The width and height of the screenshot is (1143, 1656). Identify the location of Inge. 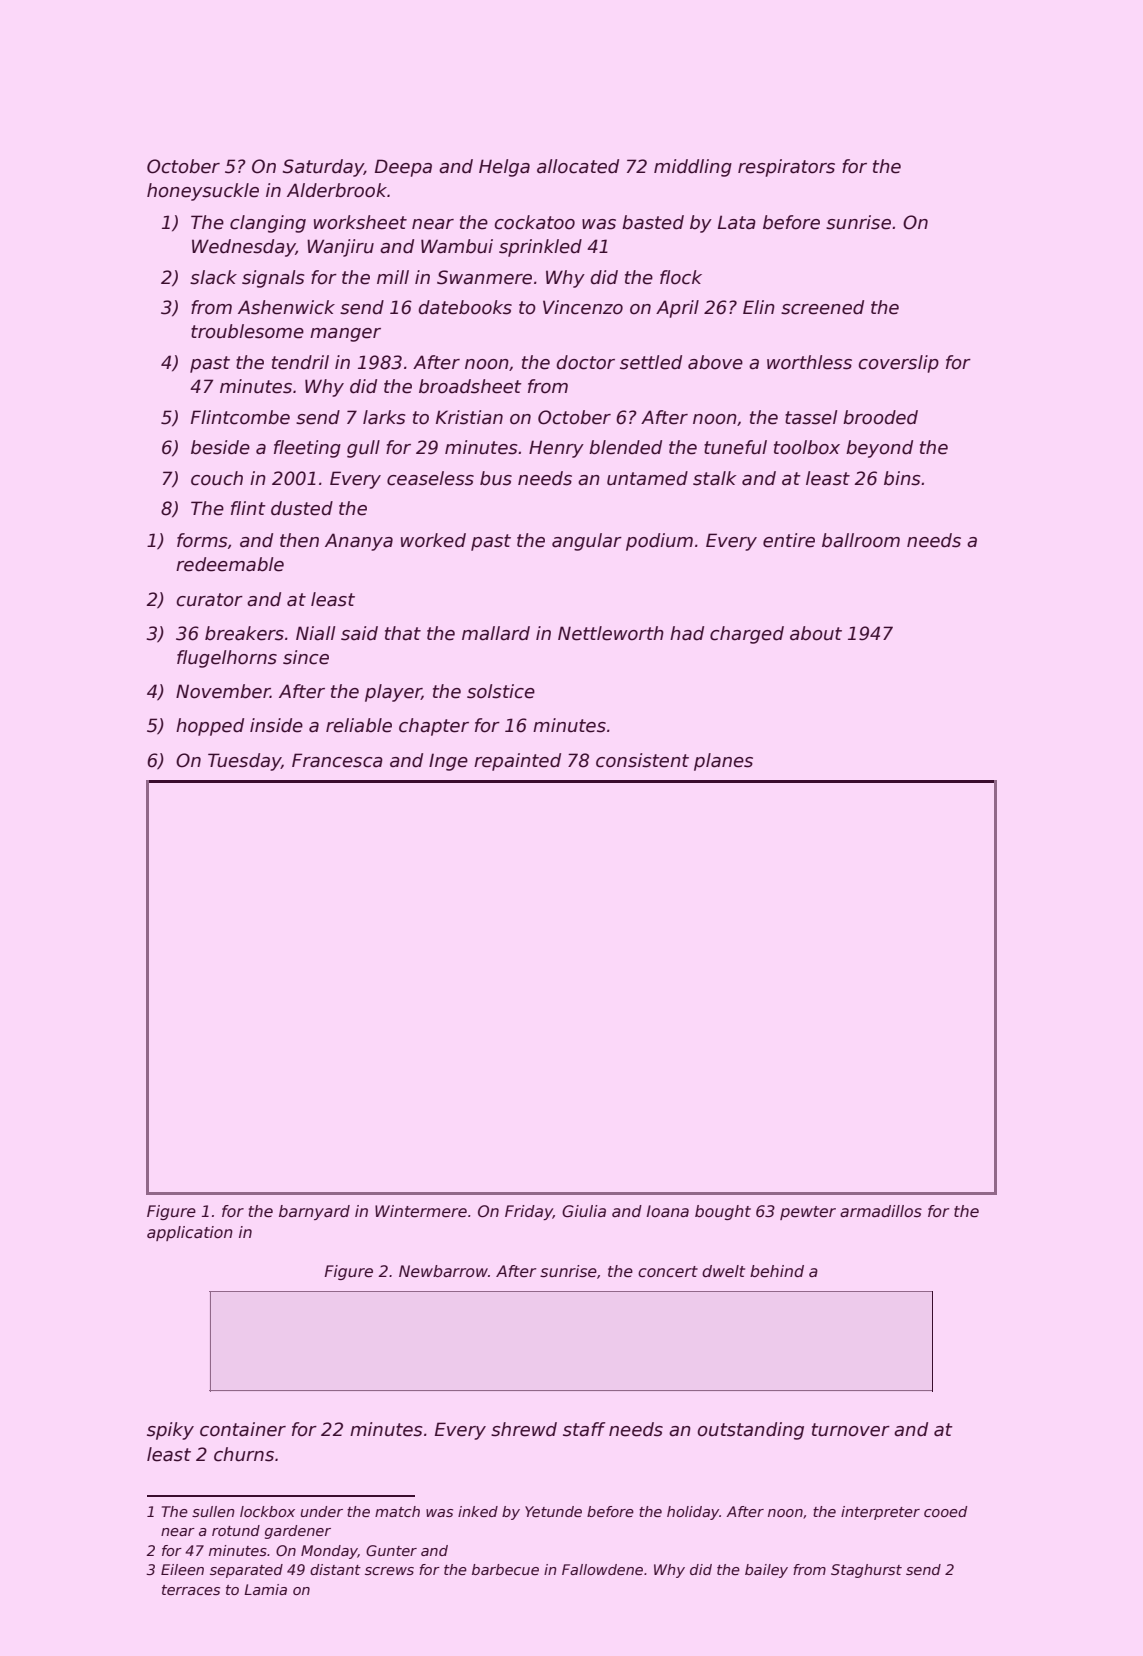
(448, 762).
